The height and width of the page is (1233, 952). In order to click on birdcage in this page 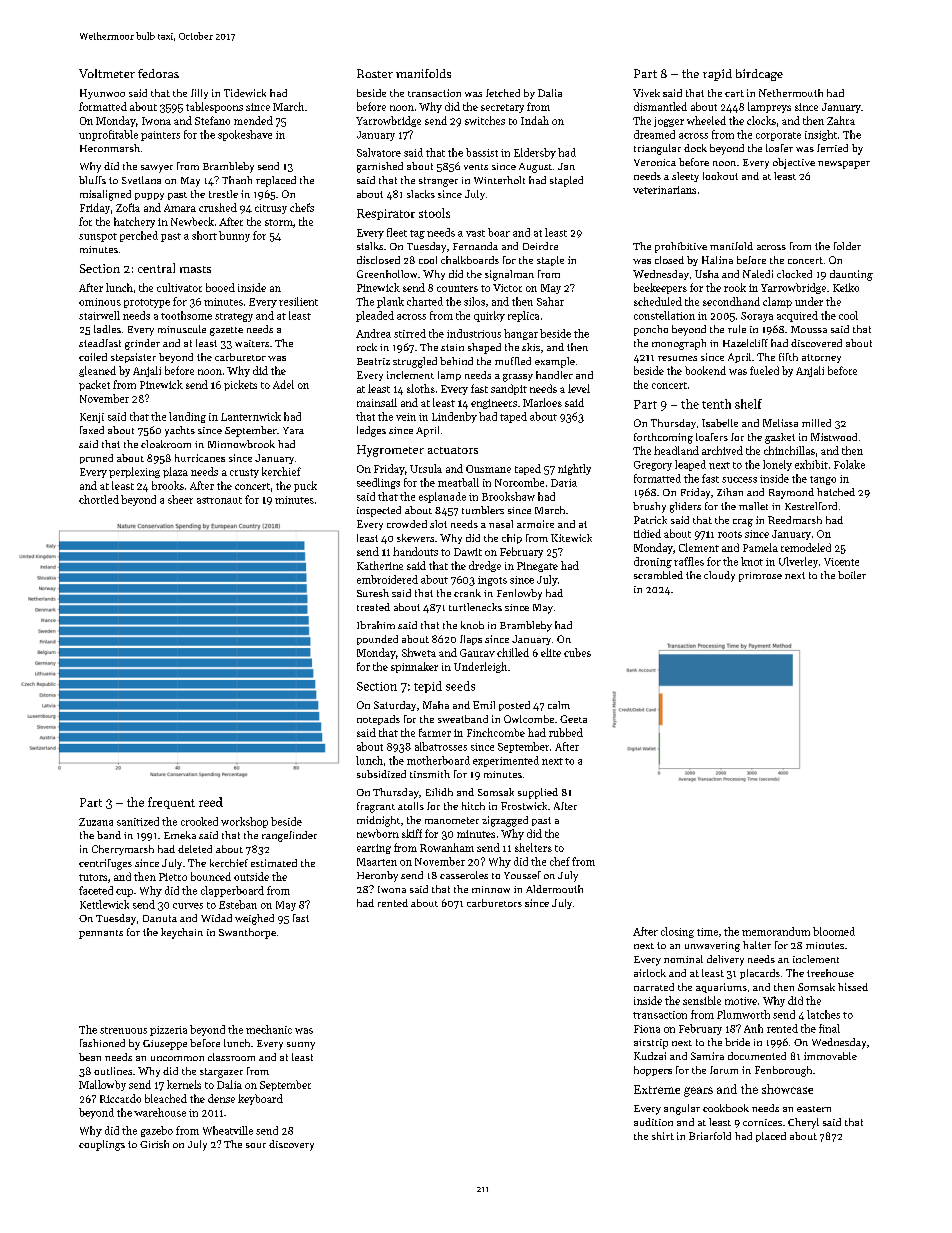, I will do `click(759, 75)`.
